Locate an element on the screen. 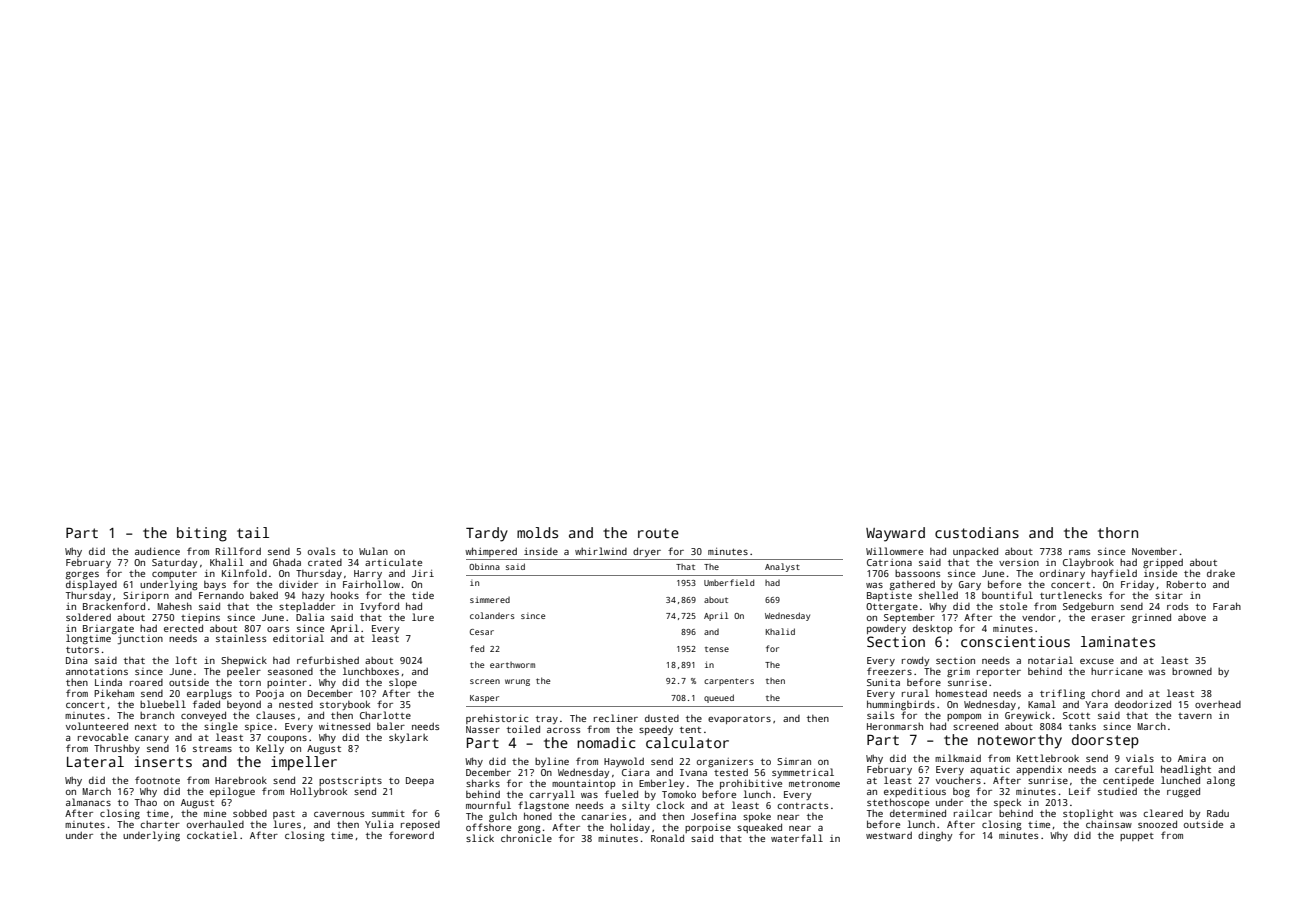  biting is located at coordinates (202, 534).
